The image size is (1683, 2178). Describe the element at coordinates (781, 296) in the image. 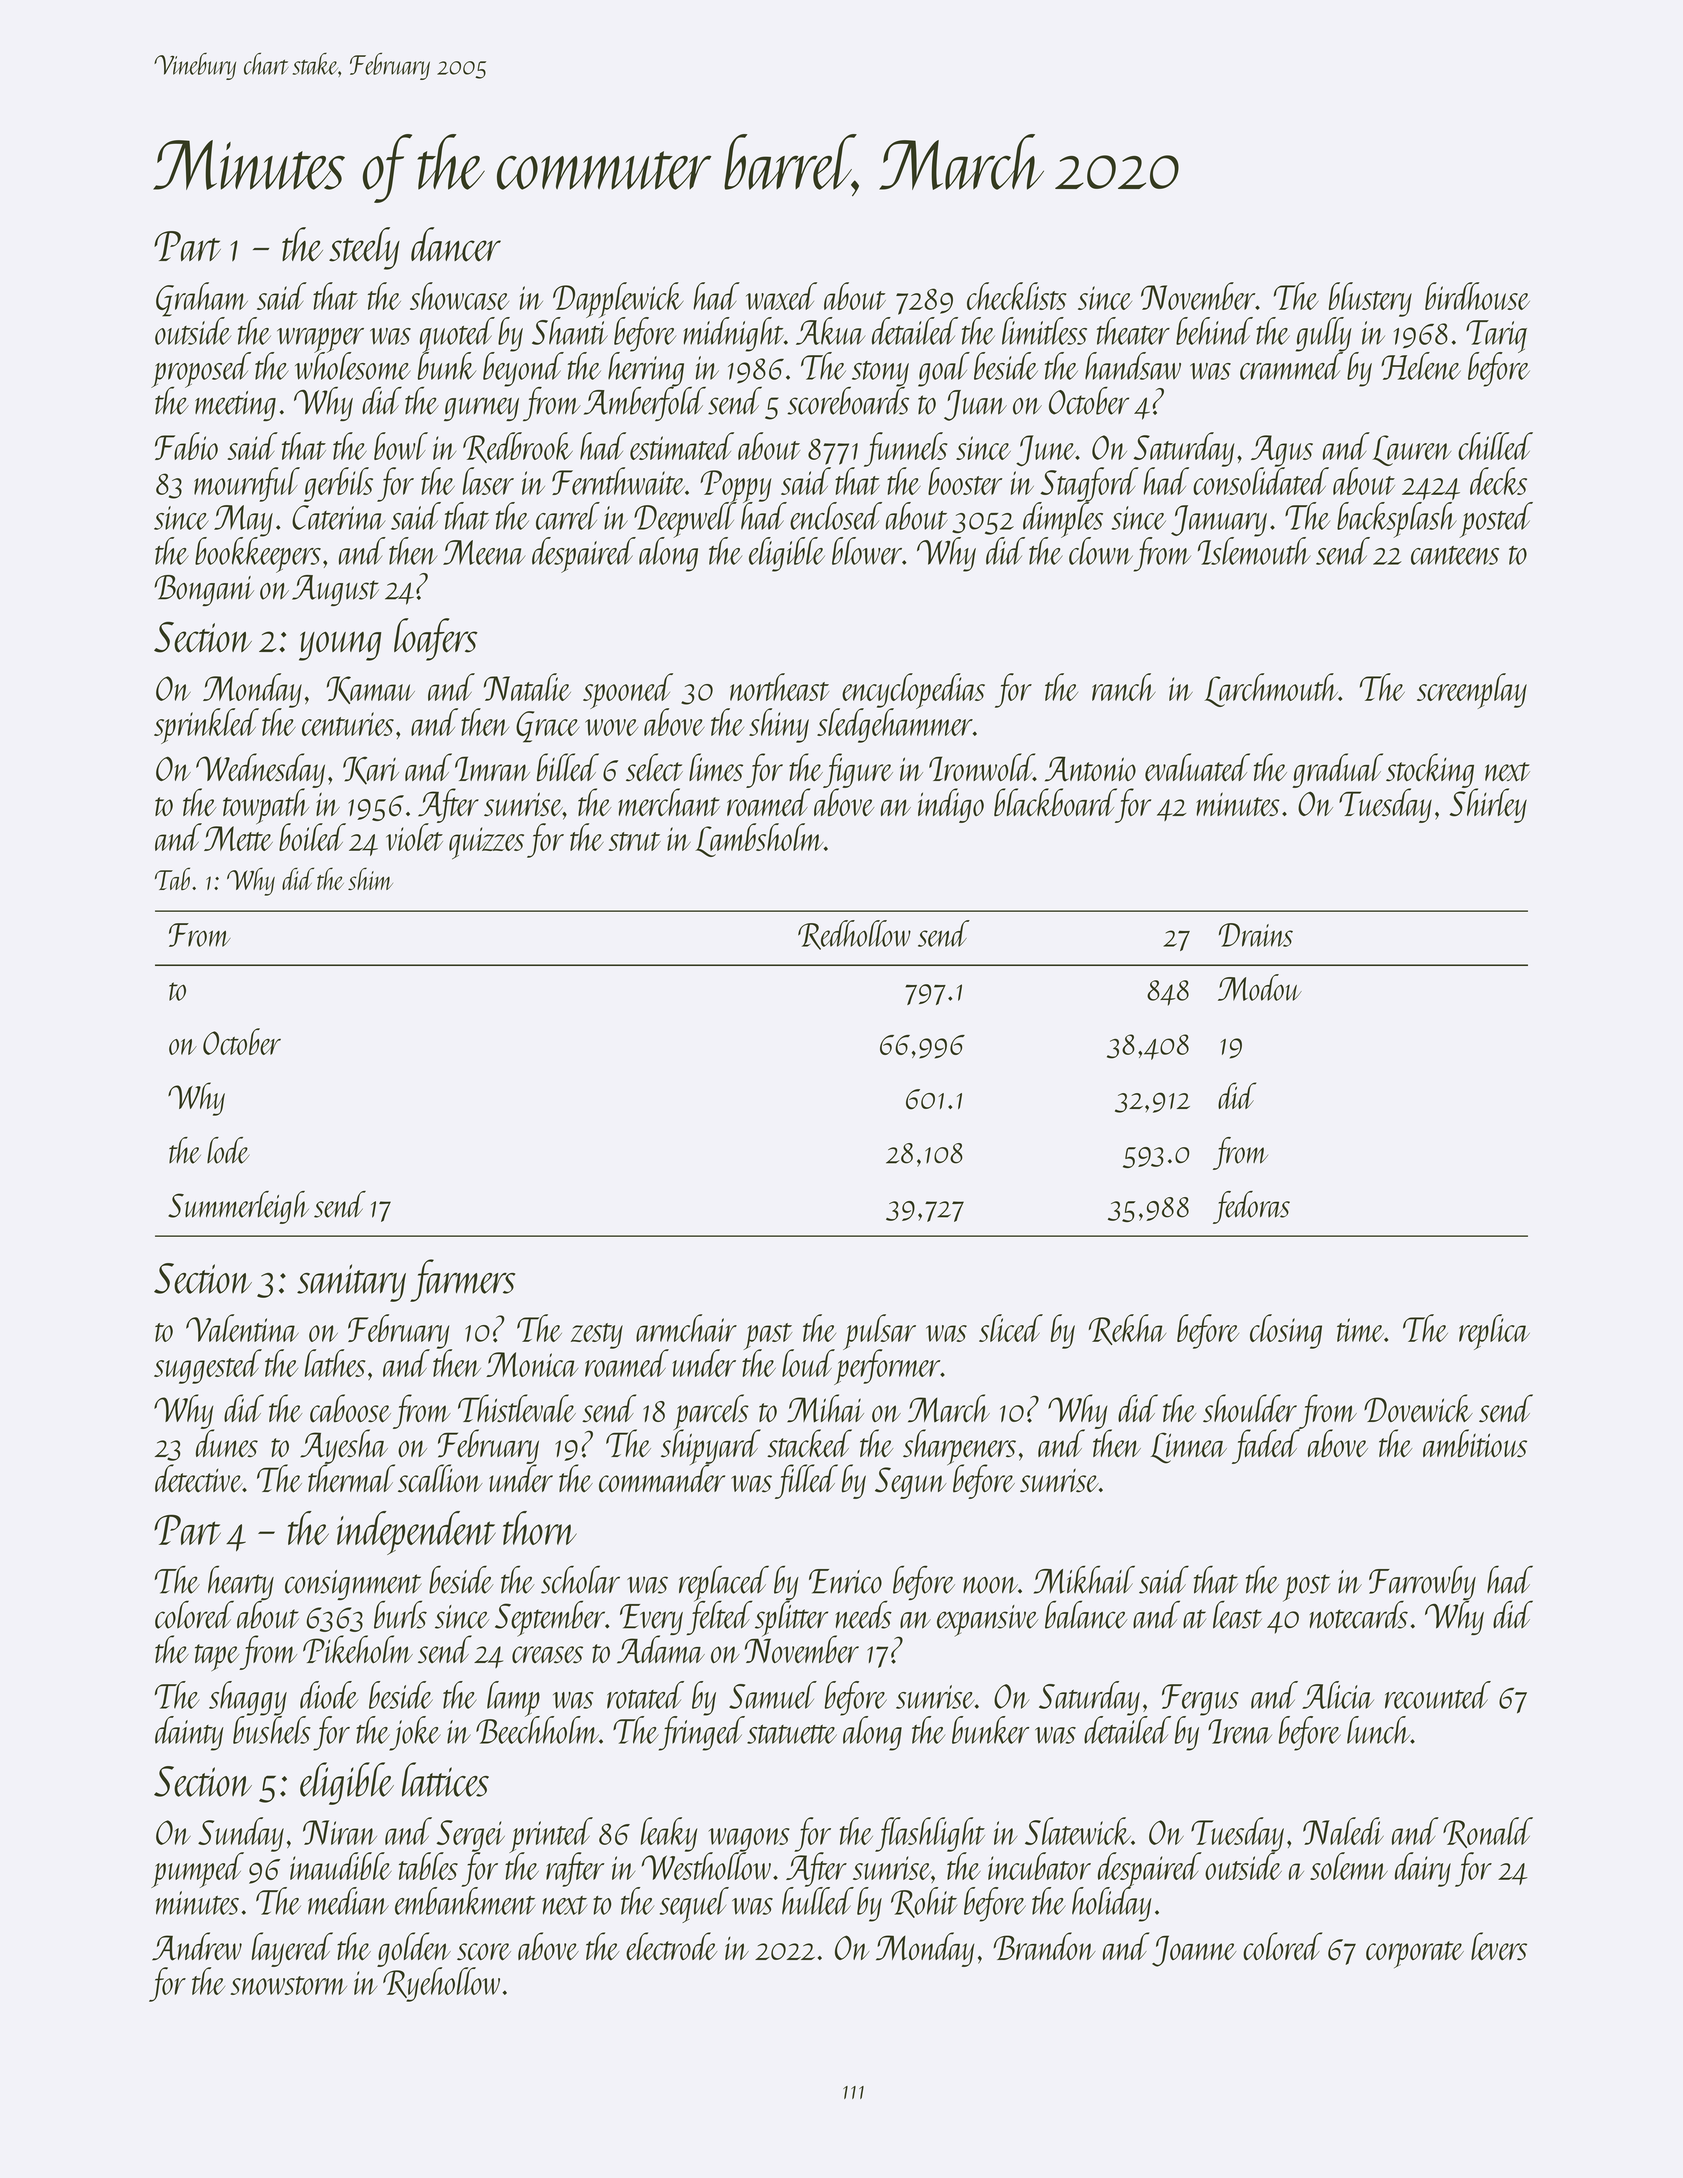

I see `waxed` at that location.
